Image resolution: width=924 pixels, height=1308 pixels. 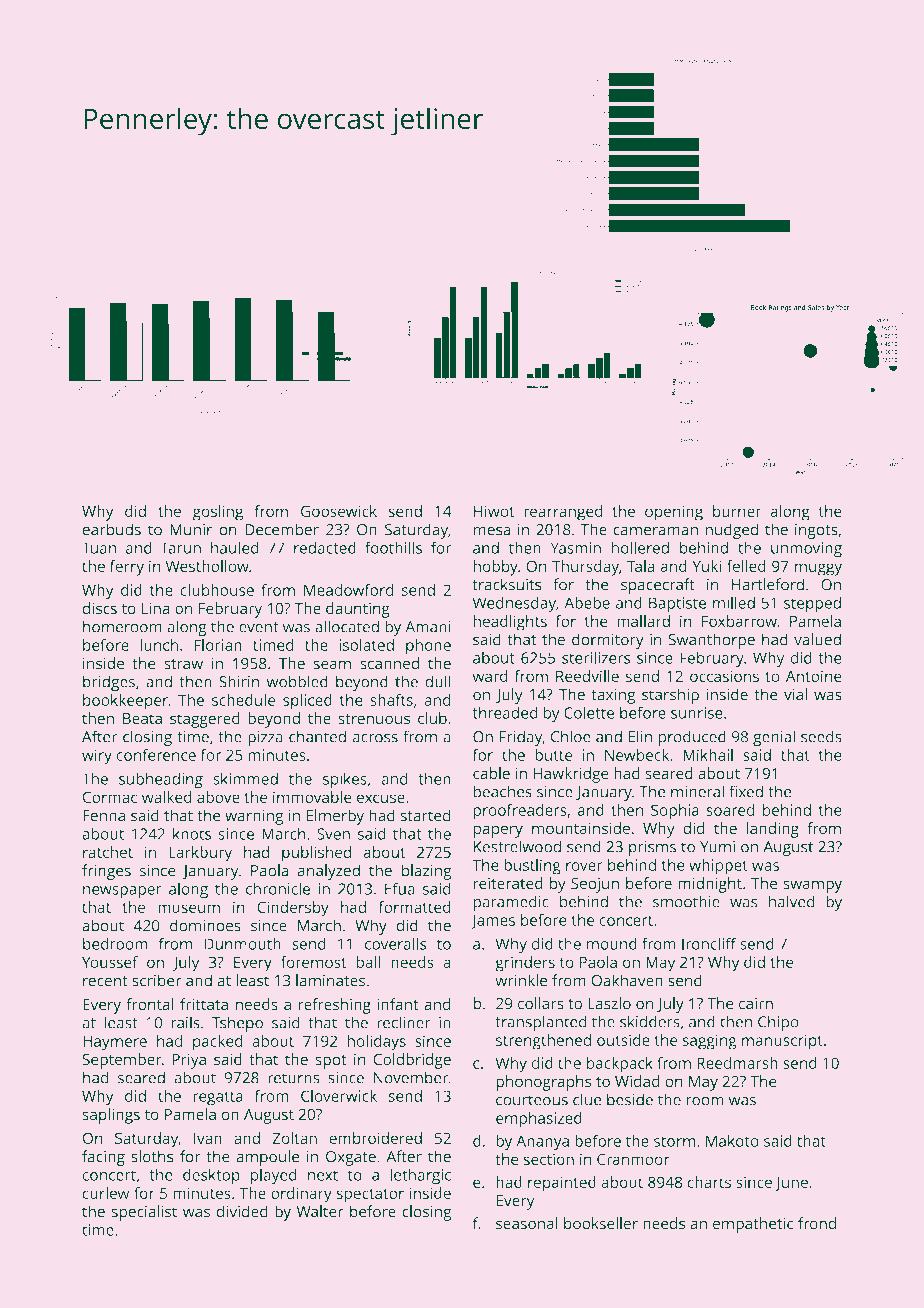 I want to click on tracksuits, so click(x=507, y=584).
